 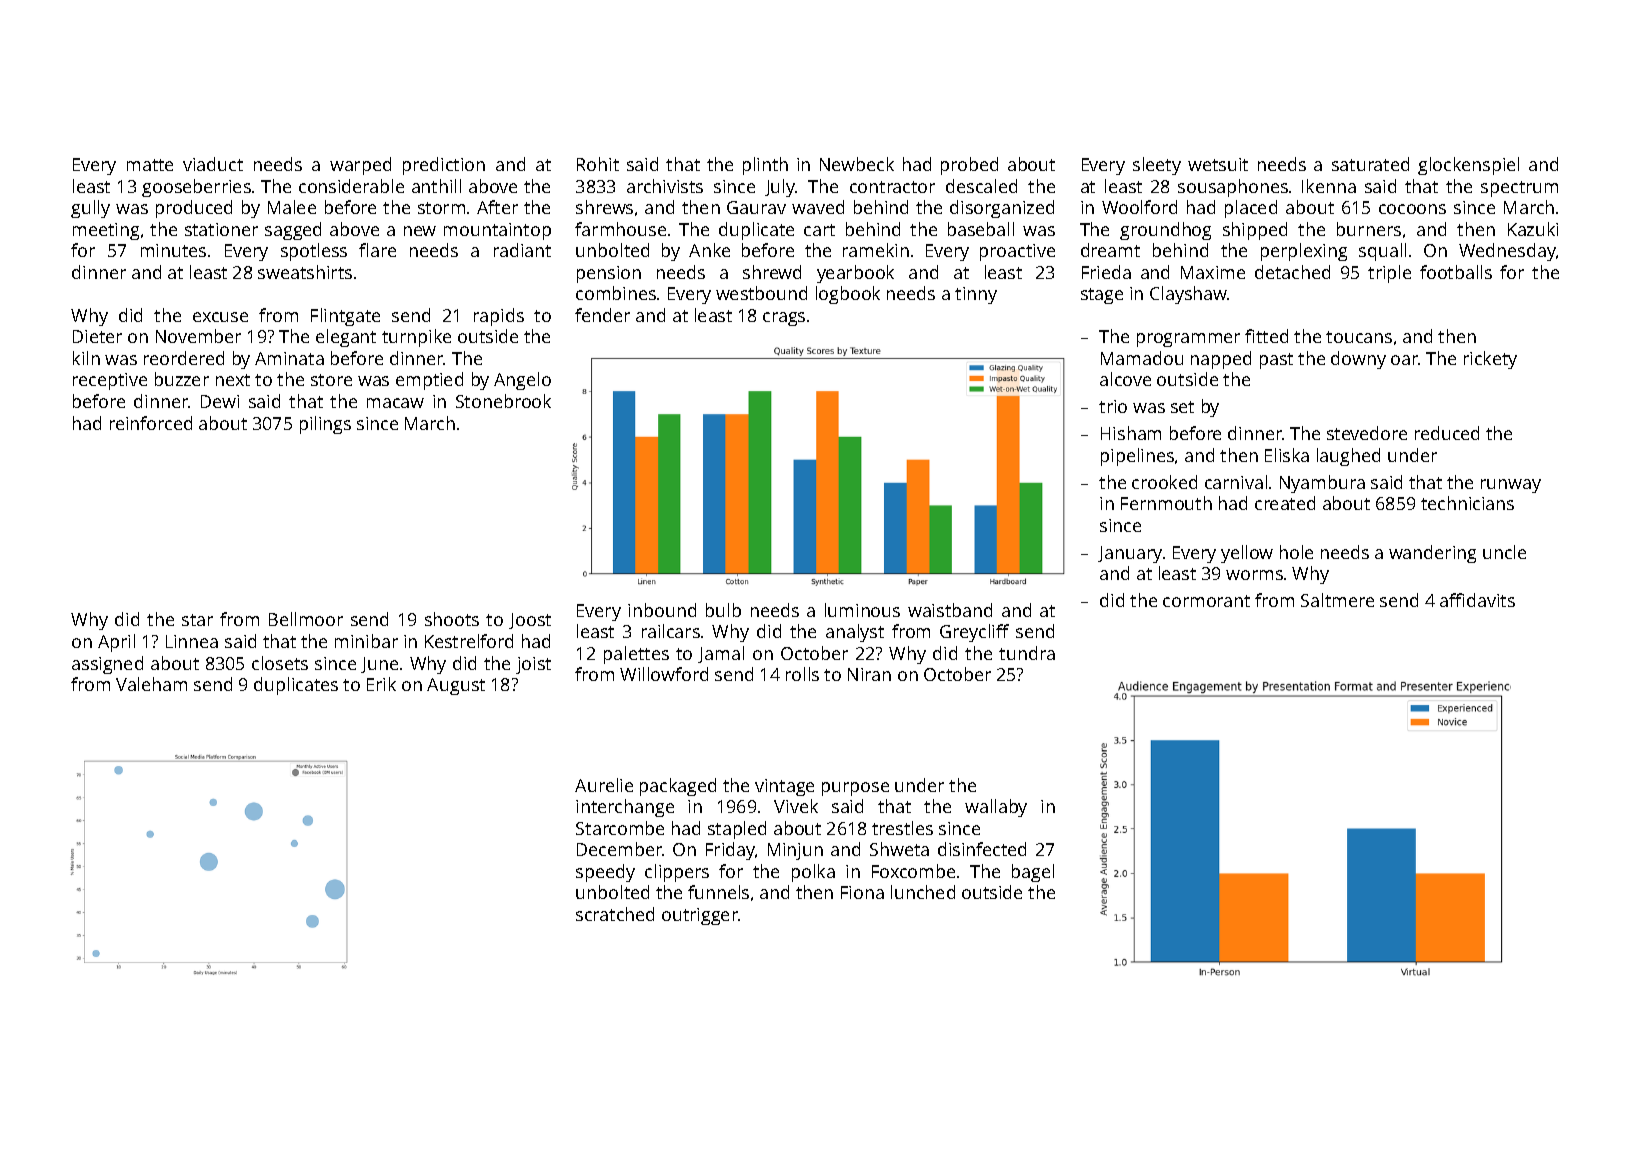 What do you see at coordinates (306, 619) in the page?
I see `Bellmoor` at bounding box center [306, 619].
